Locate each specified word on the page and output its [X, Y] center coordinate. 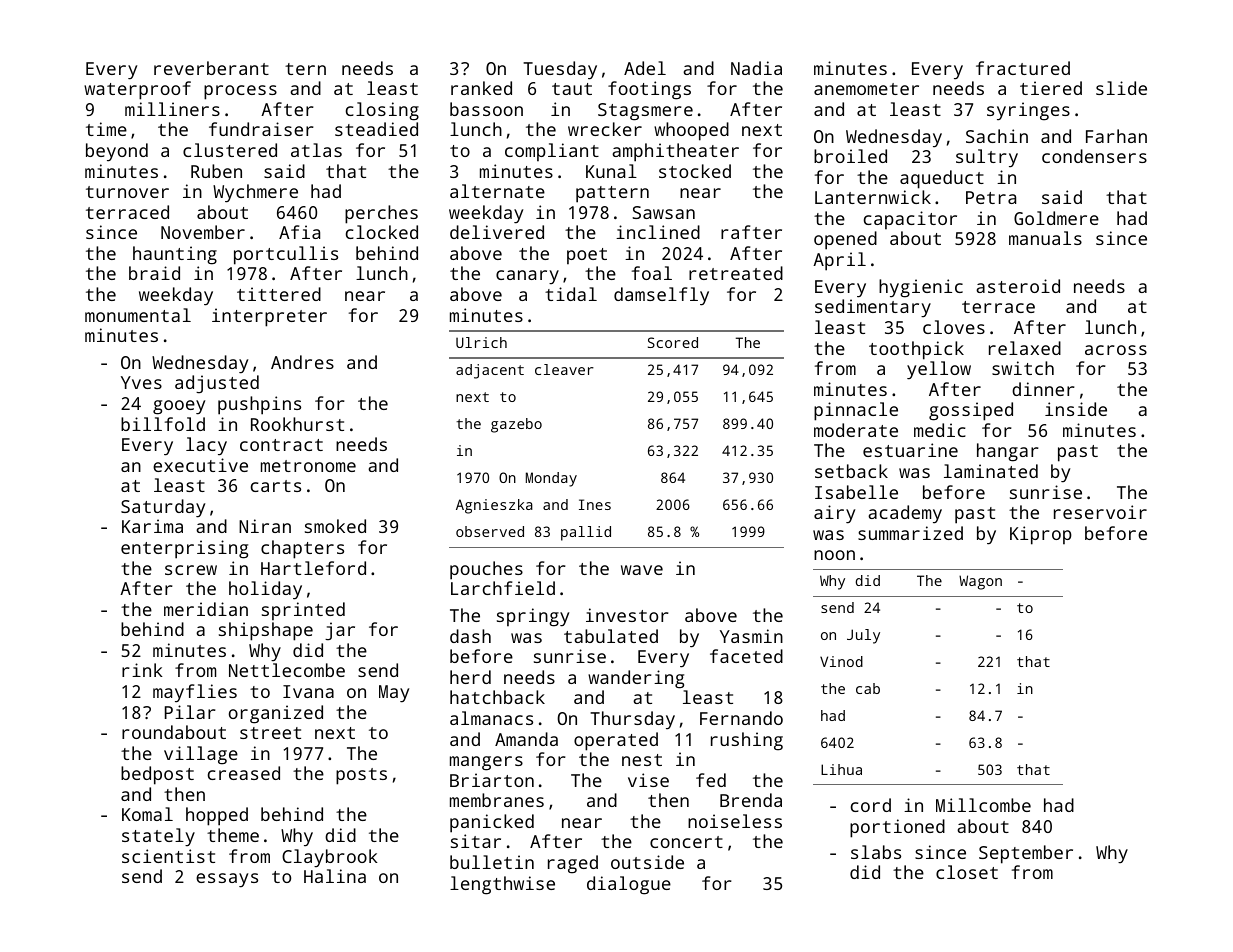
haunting [175, 255]
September [1026, 854]
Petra [991, 197]
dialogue [629, 885]
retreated [736, 273]
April [839, 261]
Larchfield [503, 588]
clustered [230, 150]
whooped [691, 131]
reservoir [1100, 512]
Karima [152, 526]
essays [227, 880]
